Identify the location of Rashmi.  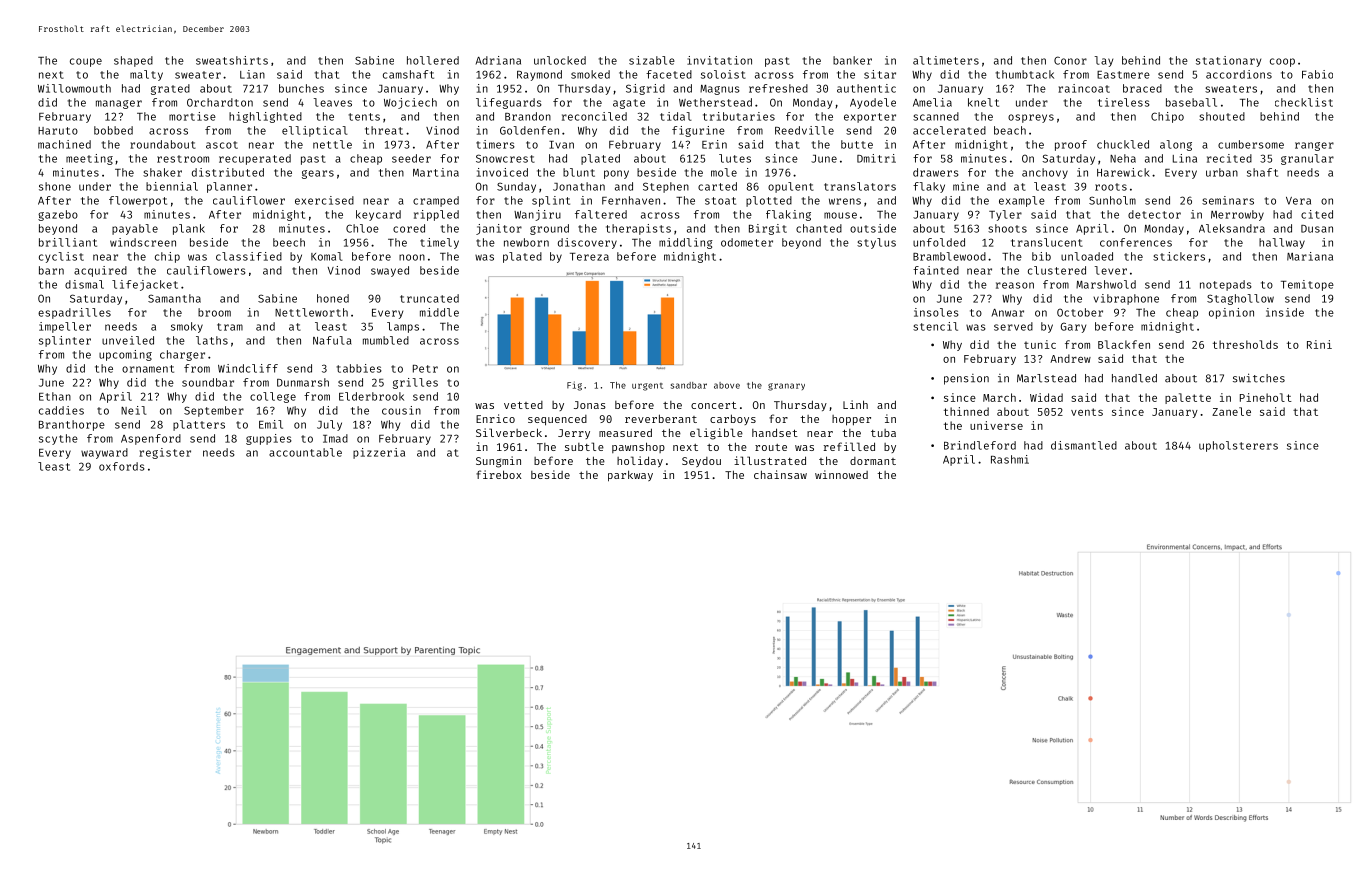
(1010, 459).
